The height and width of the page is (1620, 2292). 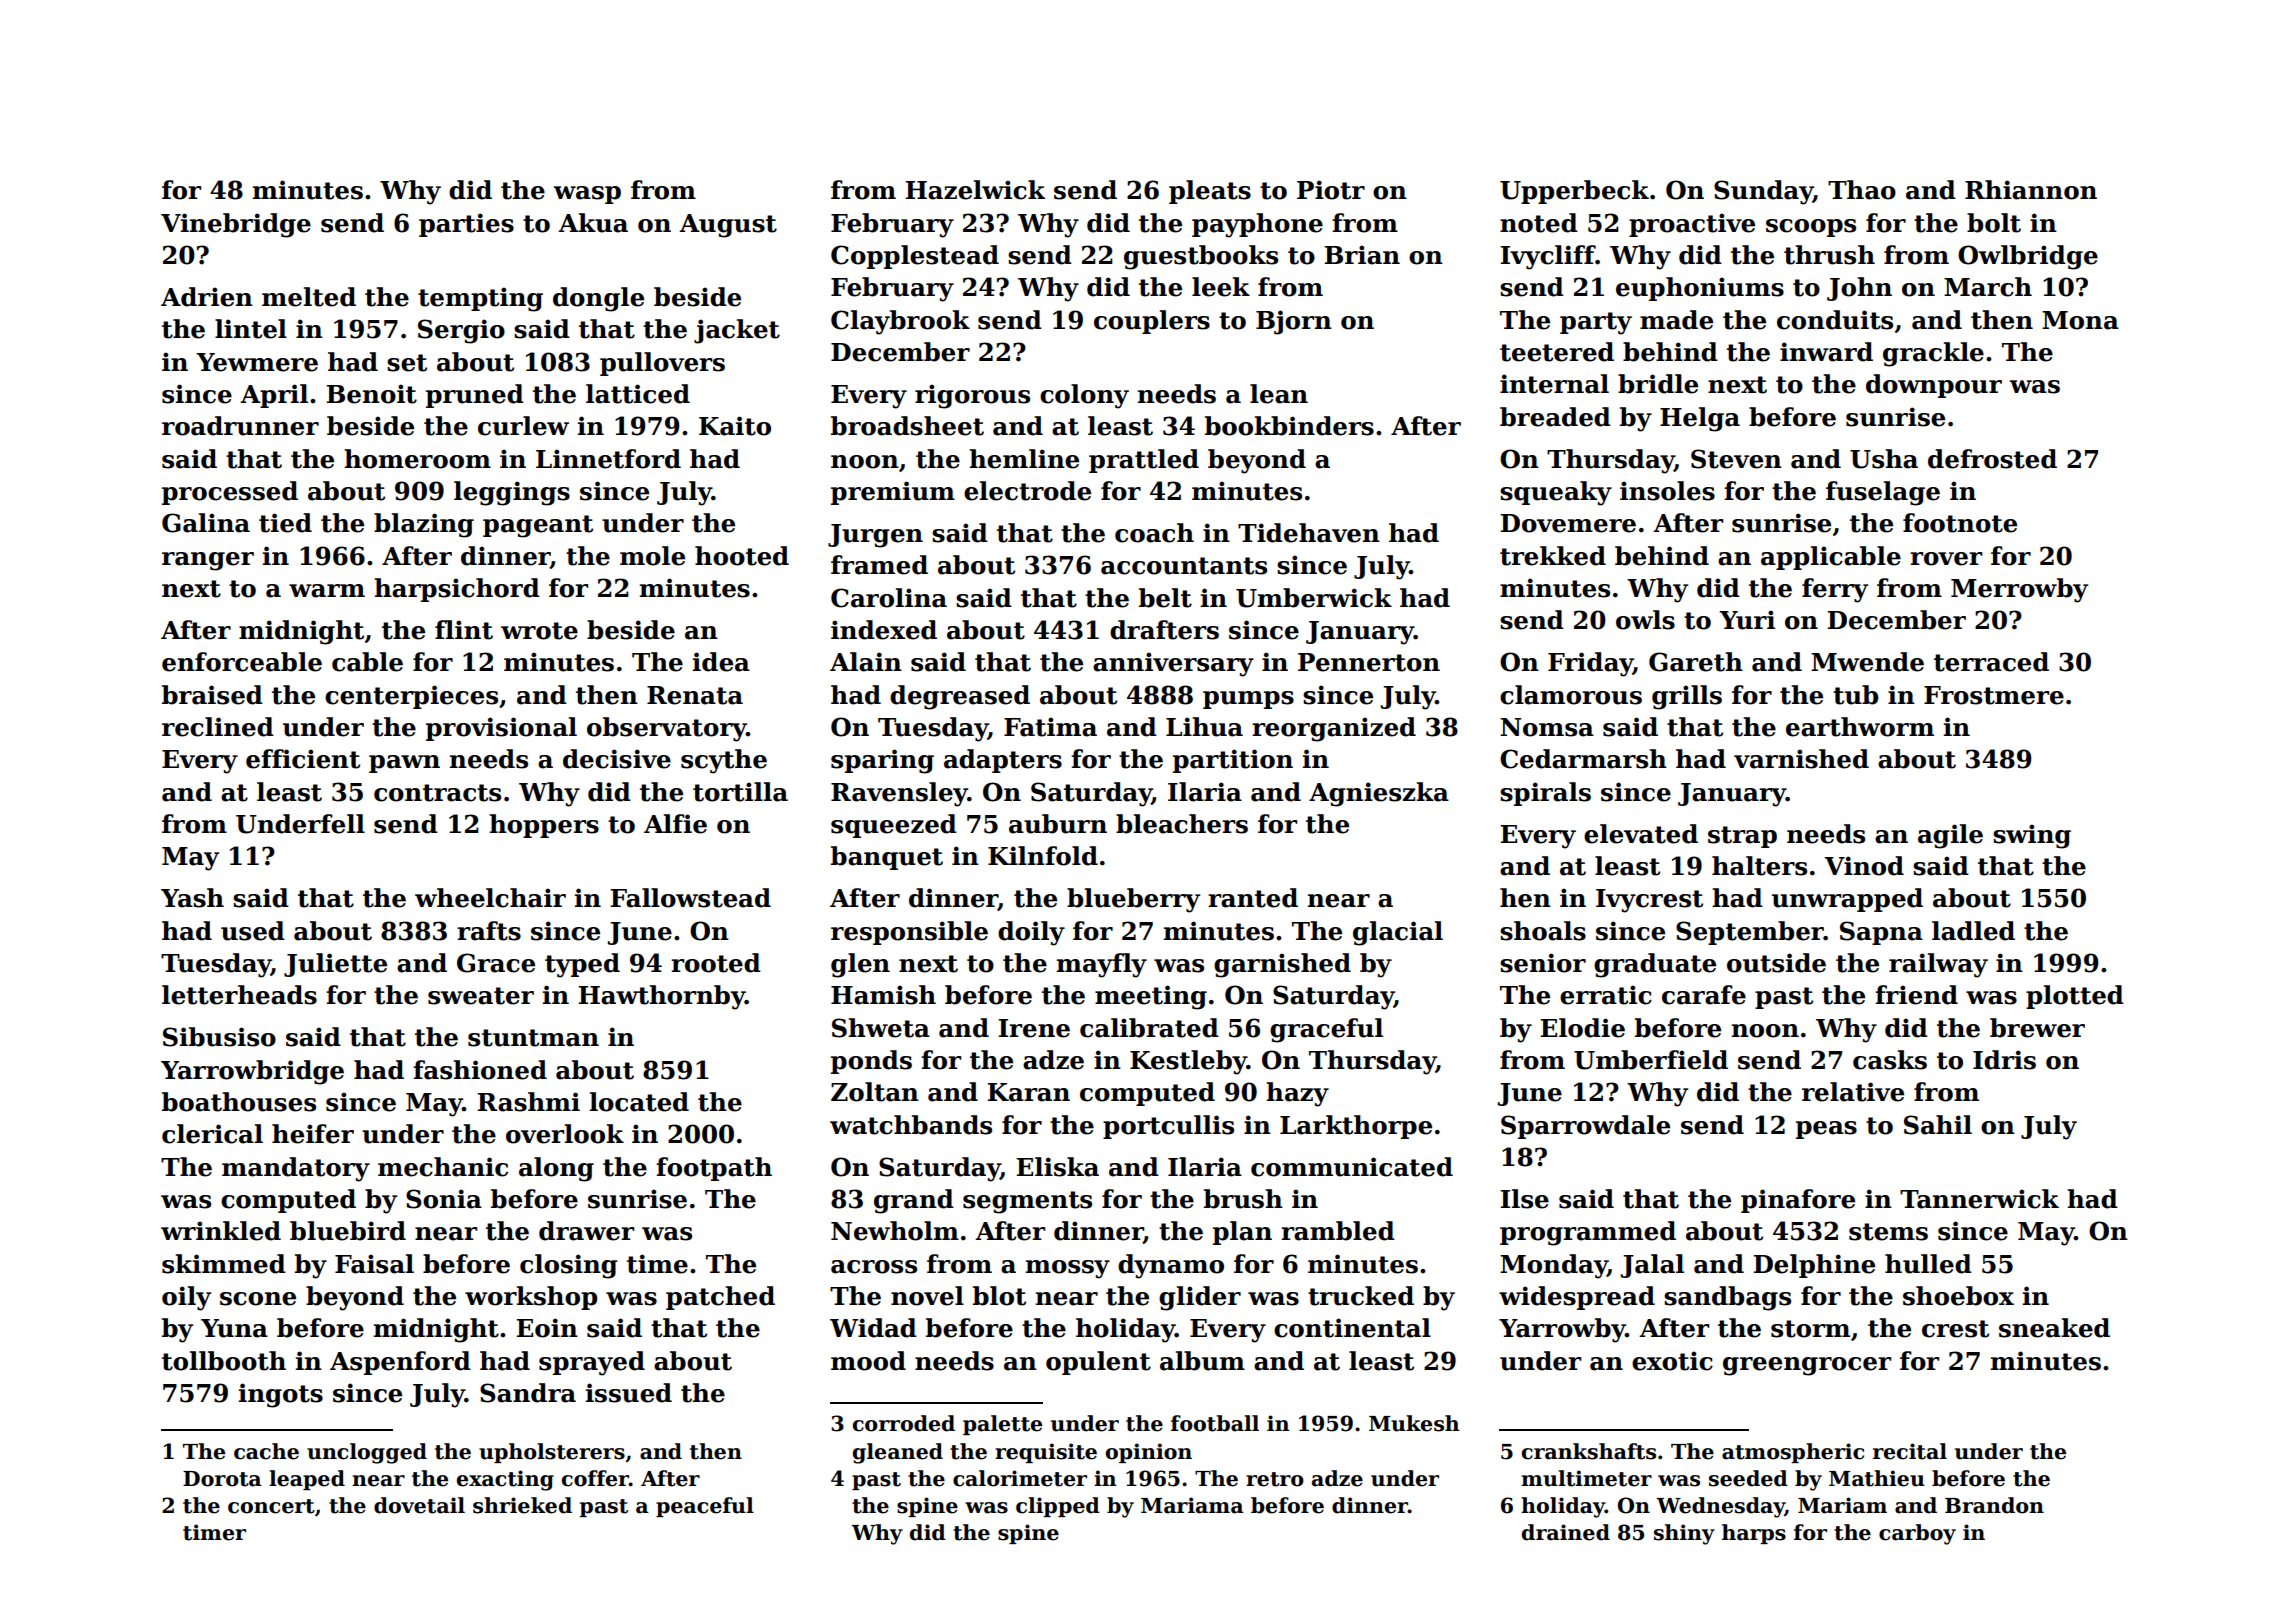 I want to click on efficient, so click(x=303, y=759).
